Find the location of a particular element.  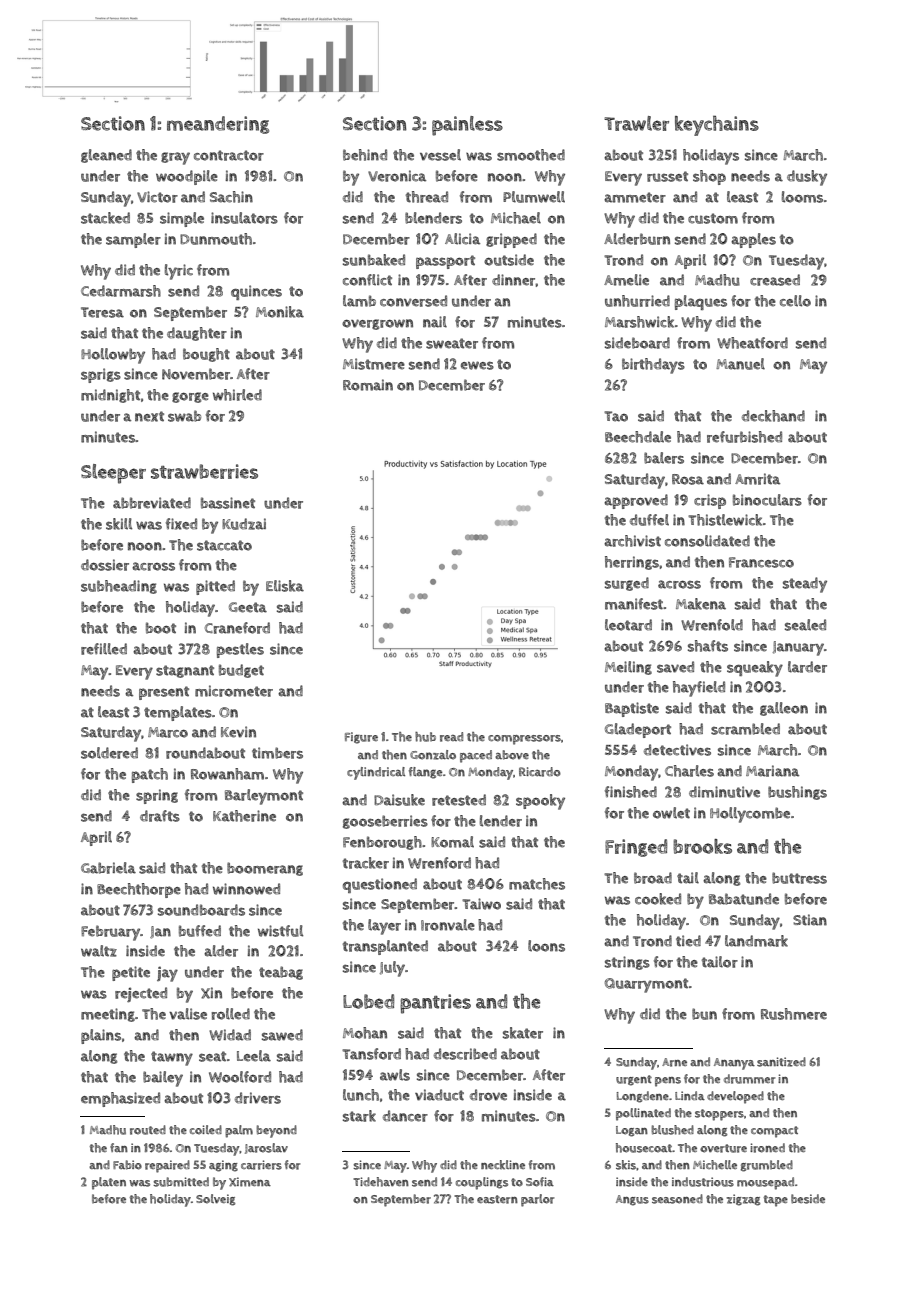

strawberries is located at coordinates (204, 471).
